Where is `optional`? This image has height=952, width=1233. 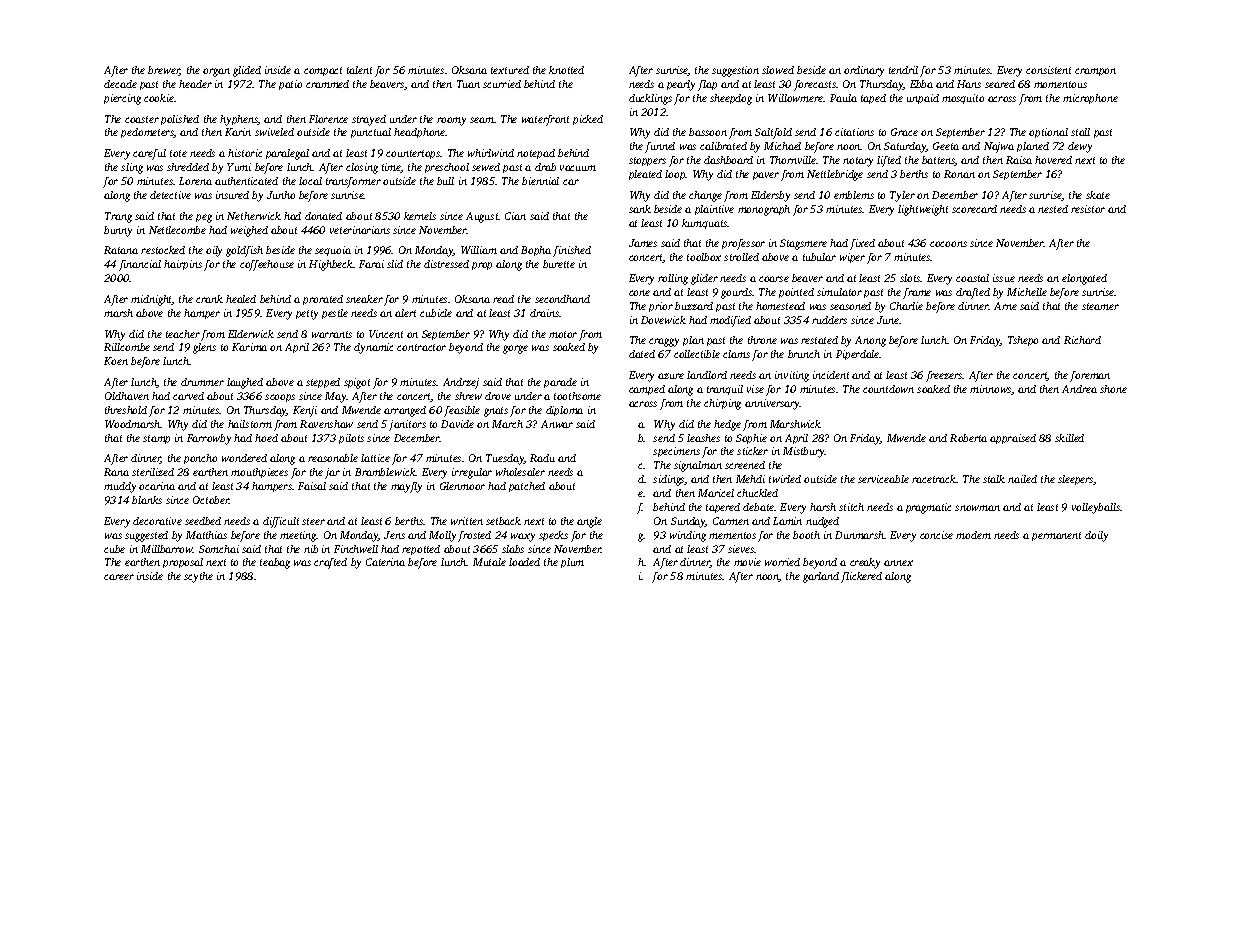 optional is located at coordinates (1048, 133).
